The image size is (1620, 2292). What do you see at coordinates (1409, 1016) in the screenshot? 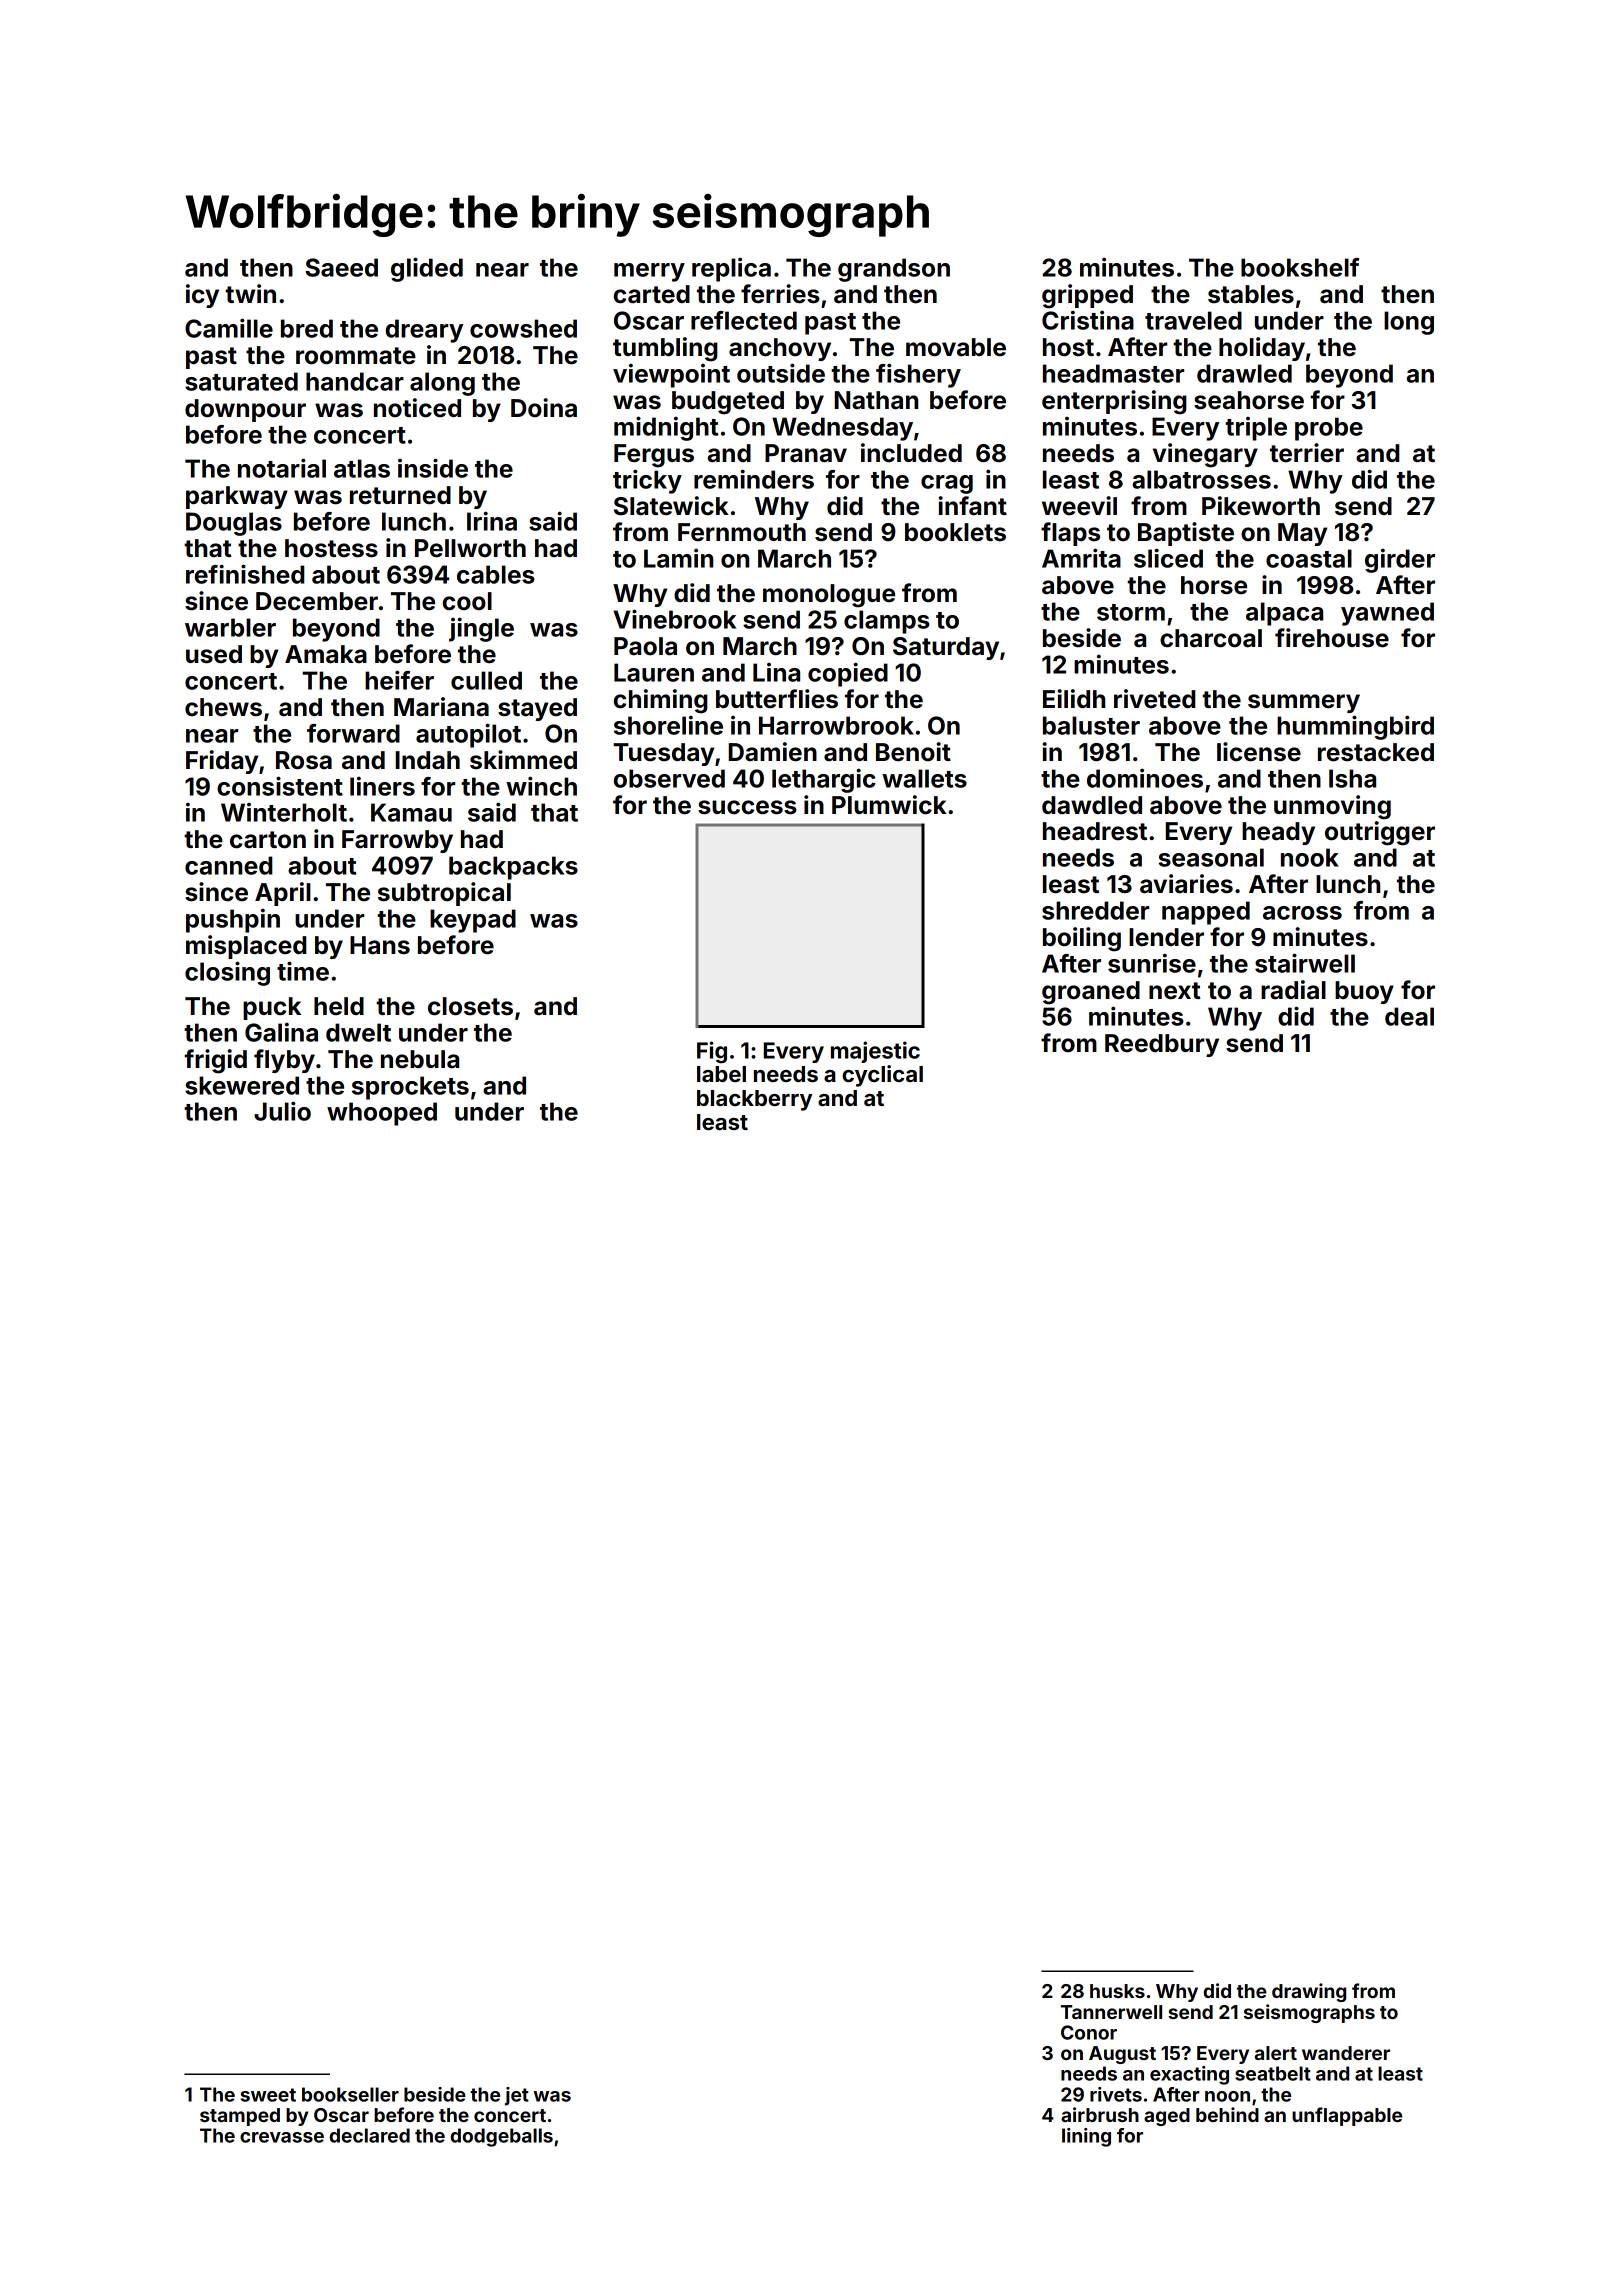
I see `deal` at bounding box center [1409, 1016].
